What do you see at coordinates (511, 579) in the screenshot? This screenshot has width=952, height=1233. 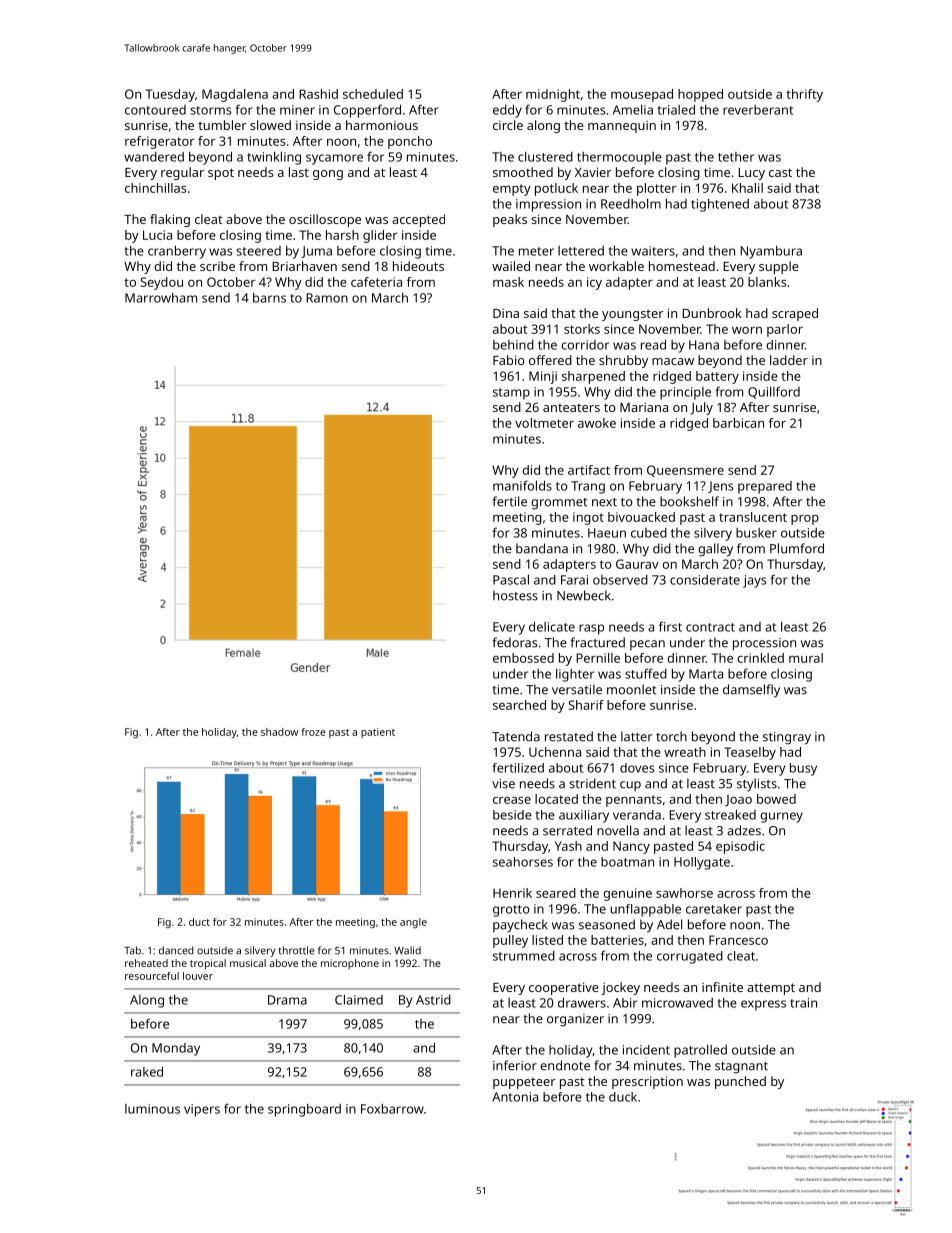 I see `Pascal` at bounding box center [511, 579].
